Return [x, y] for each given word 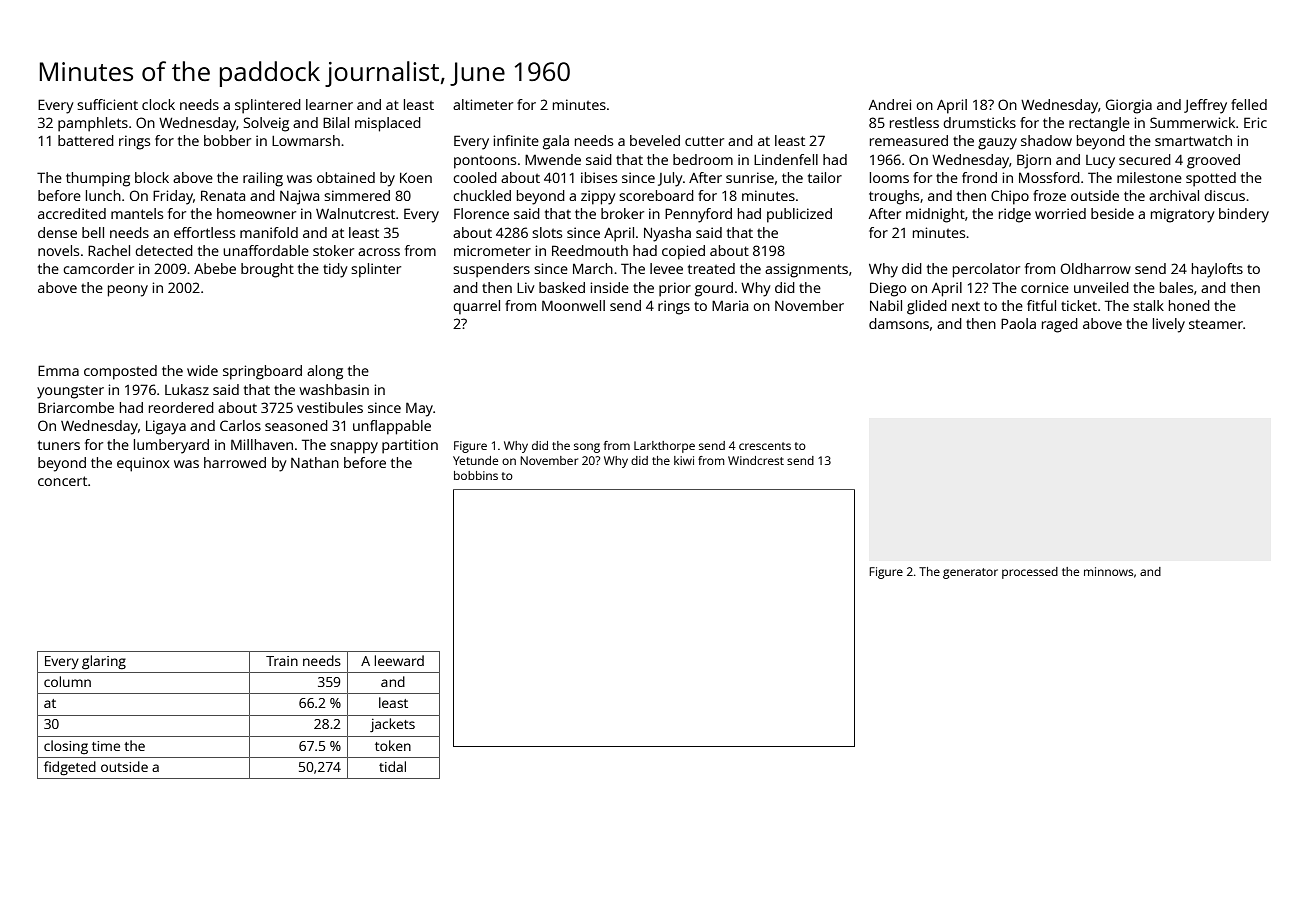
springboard [262, 372]
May [419, 409]
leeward [399, 660]
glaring [104, 662]
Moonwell [573, 305]
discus [1224, 195]
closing [66, 747]
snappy [354, 448]
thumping [98, 179]
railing [263, 179]
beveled [655, 140]
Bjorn [1034, 161]
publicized [799, 215]
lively [1169, 325]
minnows [1108, 571]
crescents [765, 446]
